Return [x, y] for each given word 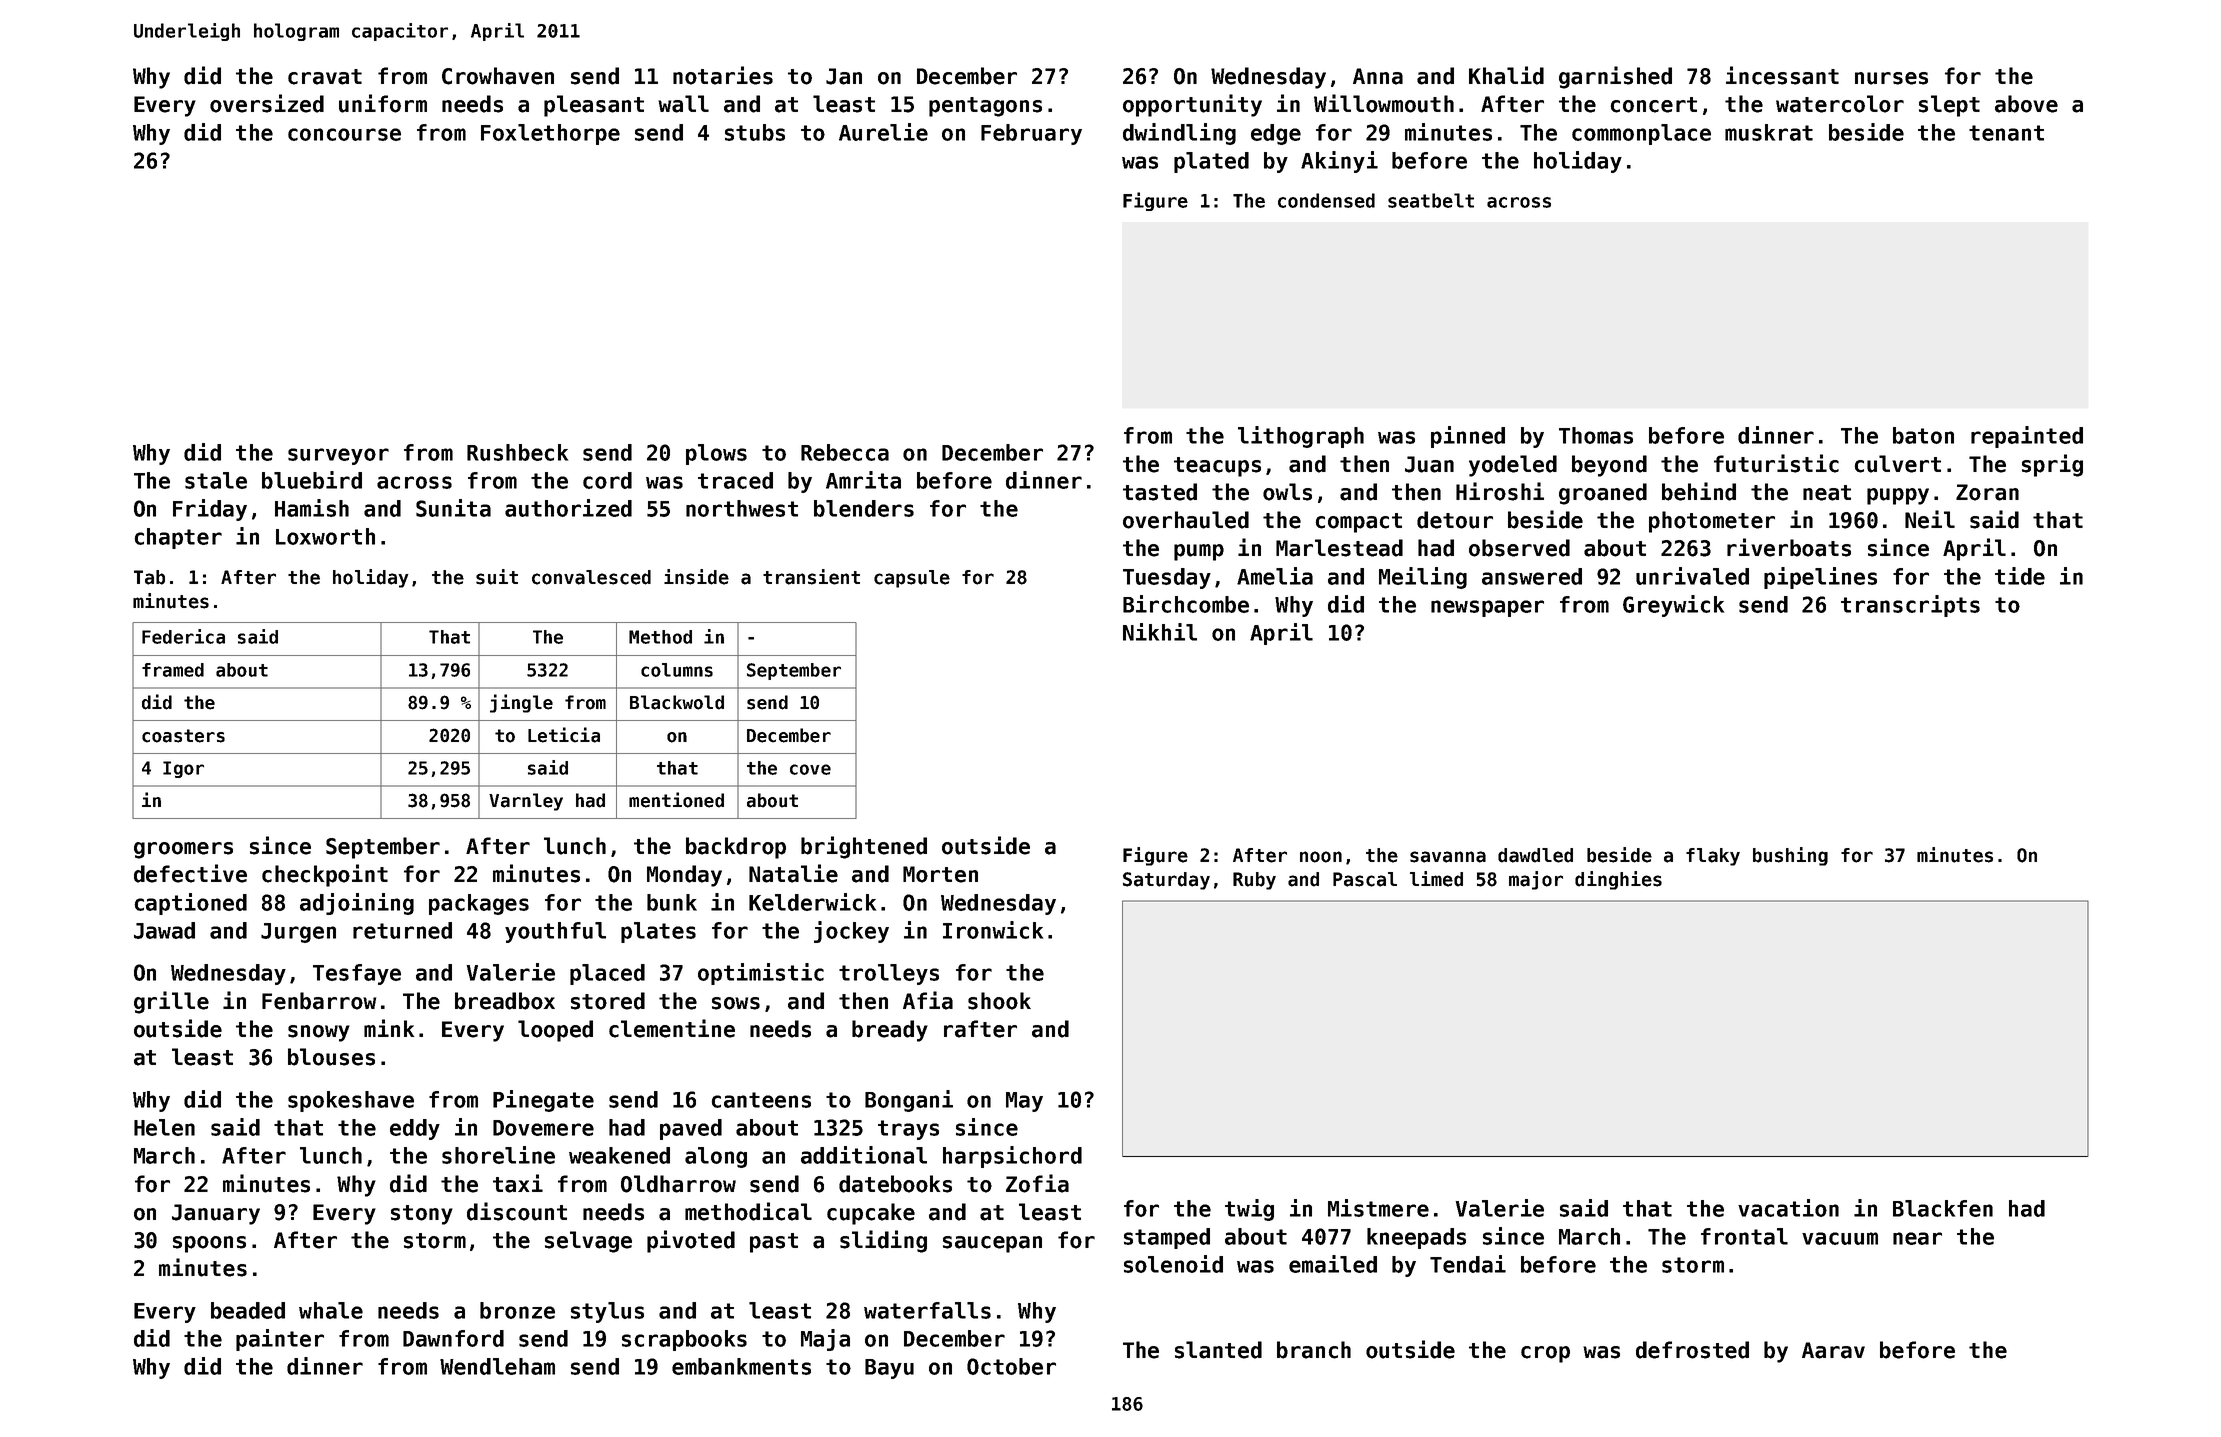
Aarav [1833, 1350]
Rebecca [845, 452]
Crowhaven [498, 76]
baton [1923, 435]
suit [497, 577]
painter [280, 1340]
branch [1314, 1350]
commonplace [1641, 134]
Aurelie [883, 132]
